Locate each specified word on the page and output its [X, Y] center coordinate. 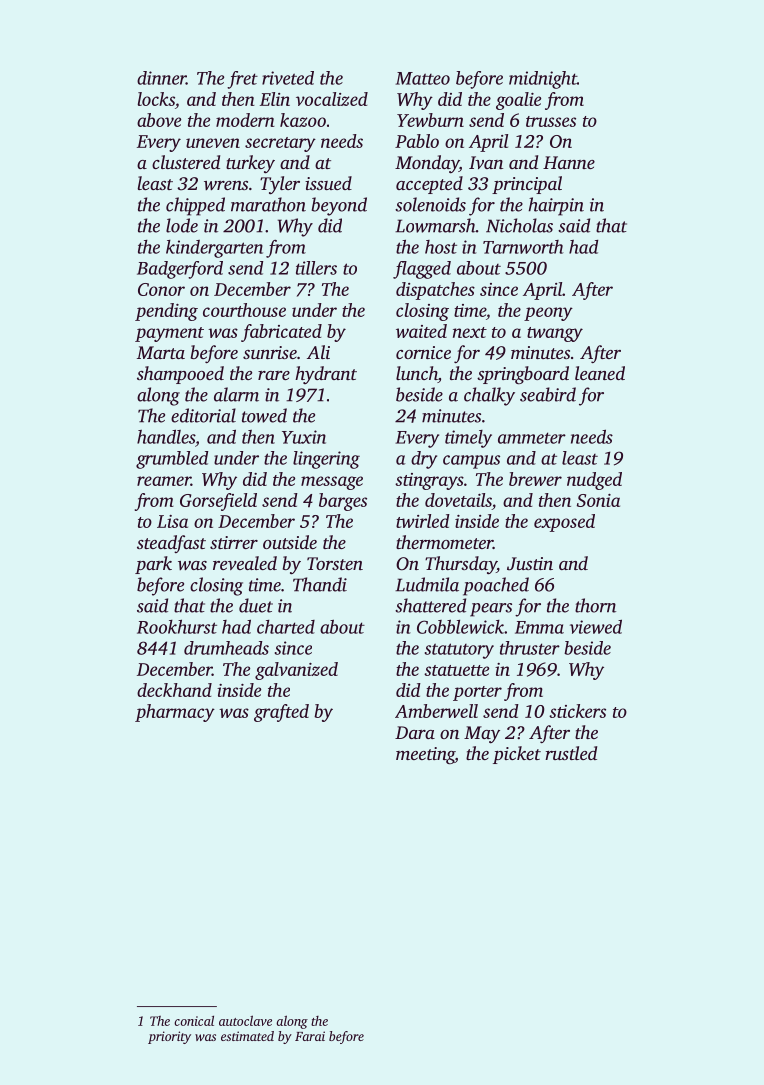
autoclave [245, 1020]
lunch [417, 374]
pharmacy [175, 713]
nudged [594, 481]
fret [242, 80]
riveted [288, 78]
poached [496, 586]
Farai [310, 1036]
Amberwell [436, 711]
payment [169, 334]
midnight [543, 80]
